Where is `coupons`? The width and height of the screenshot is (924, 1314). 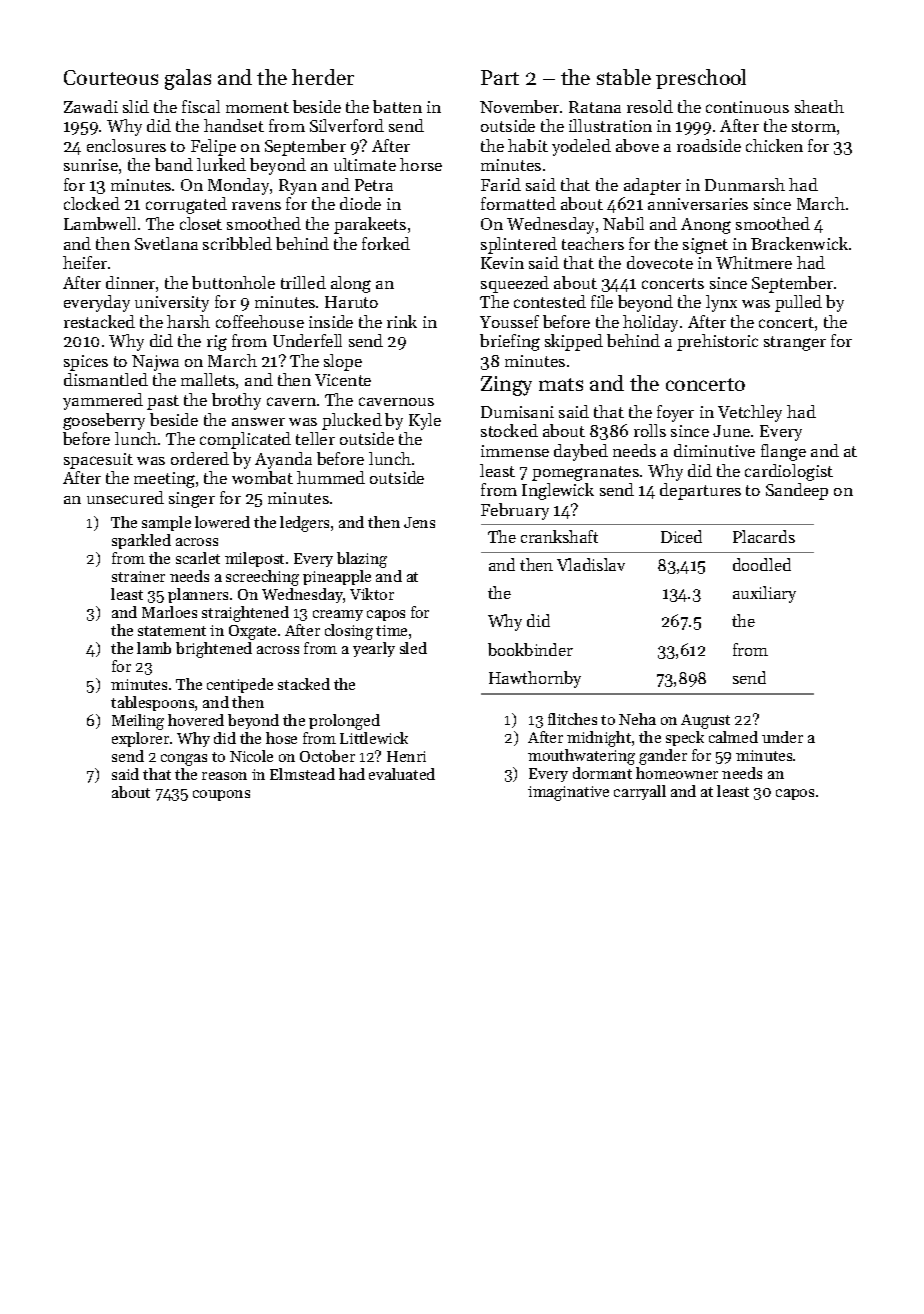
coupons is located at coordinates (221, 795).
